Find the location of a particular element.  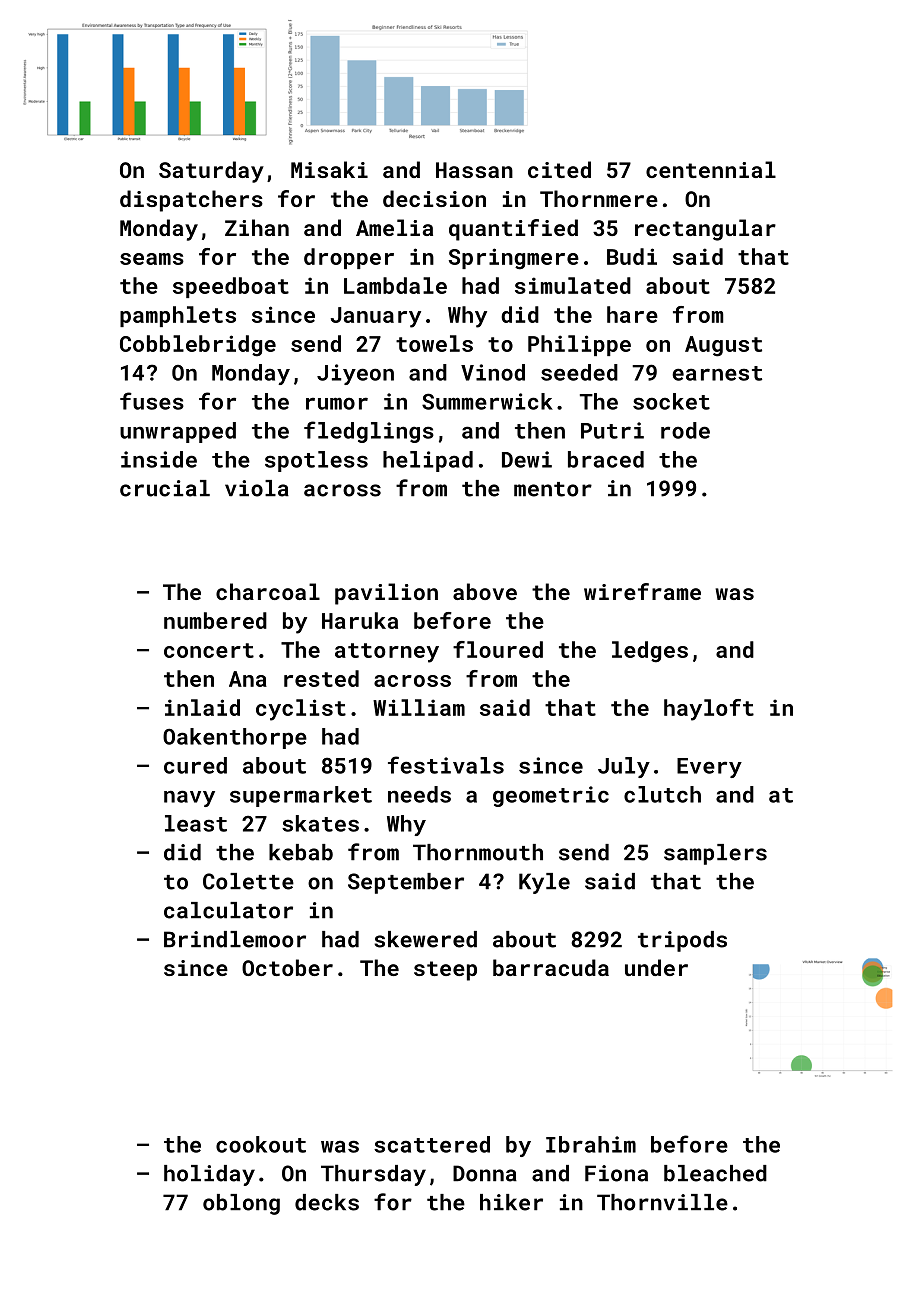

wireframe is located at coordinates (642, 591).
